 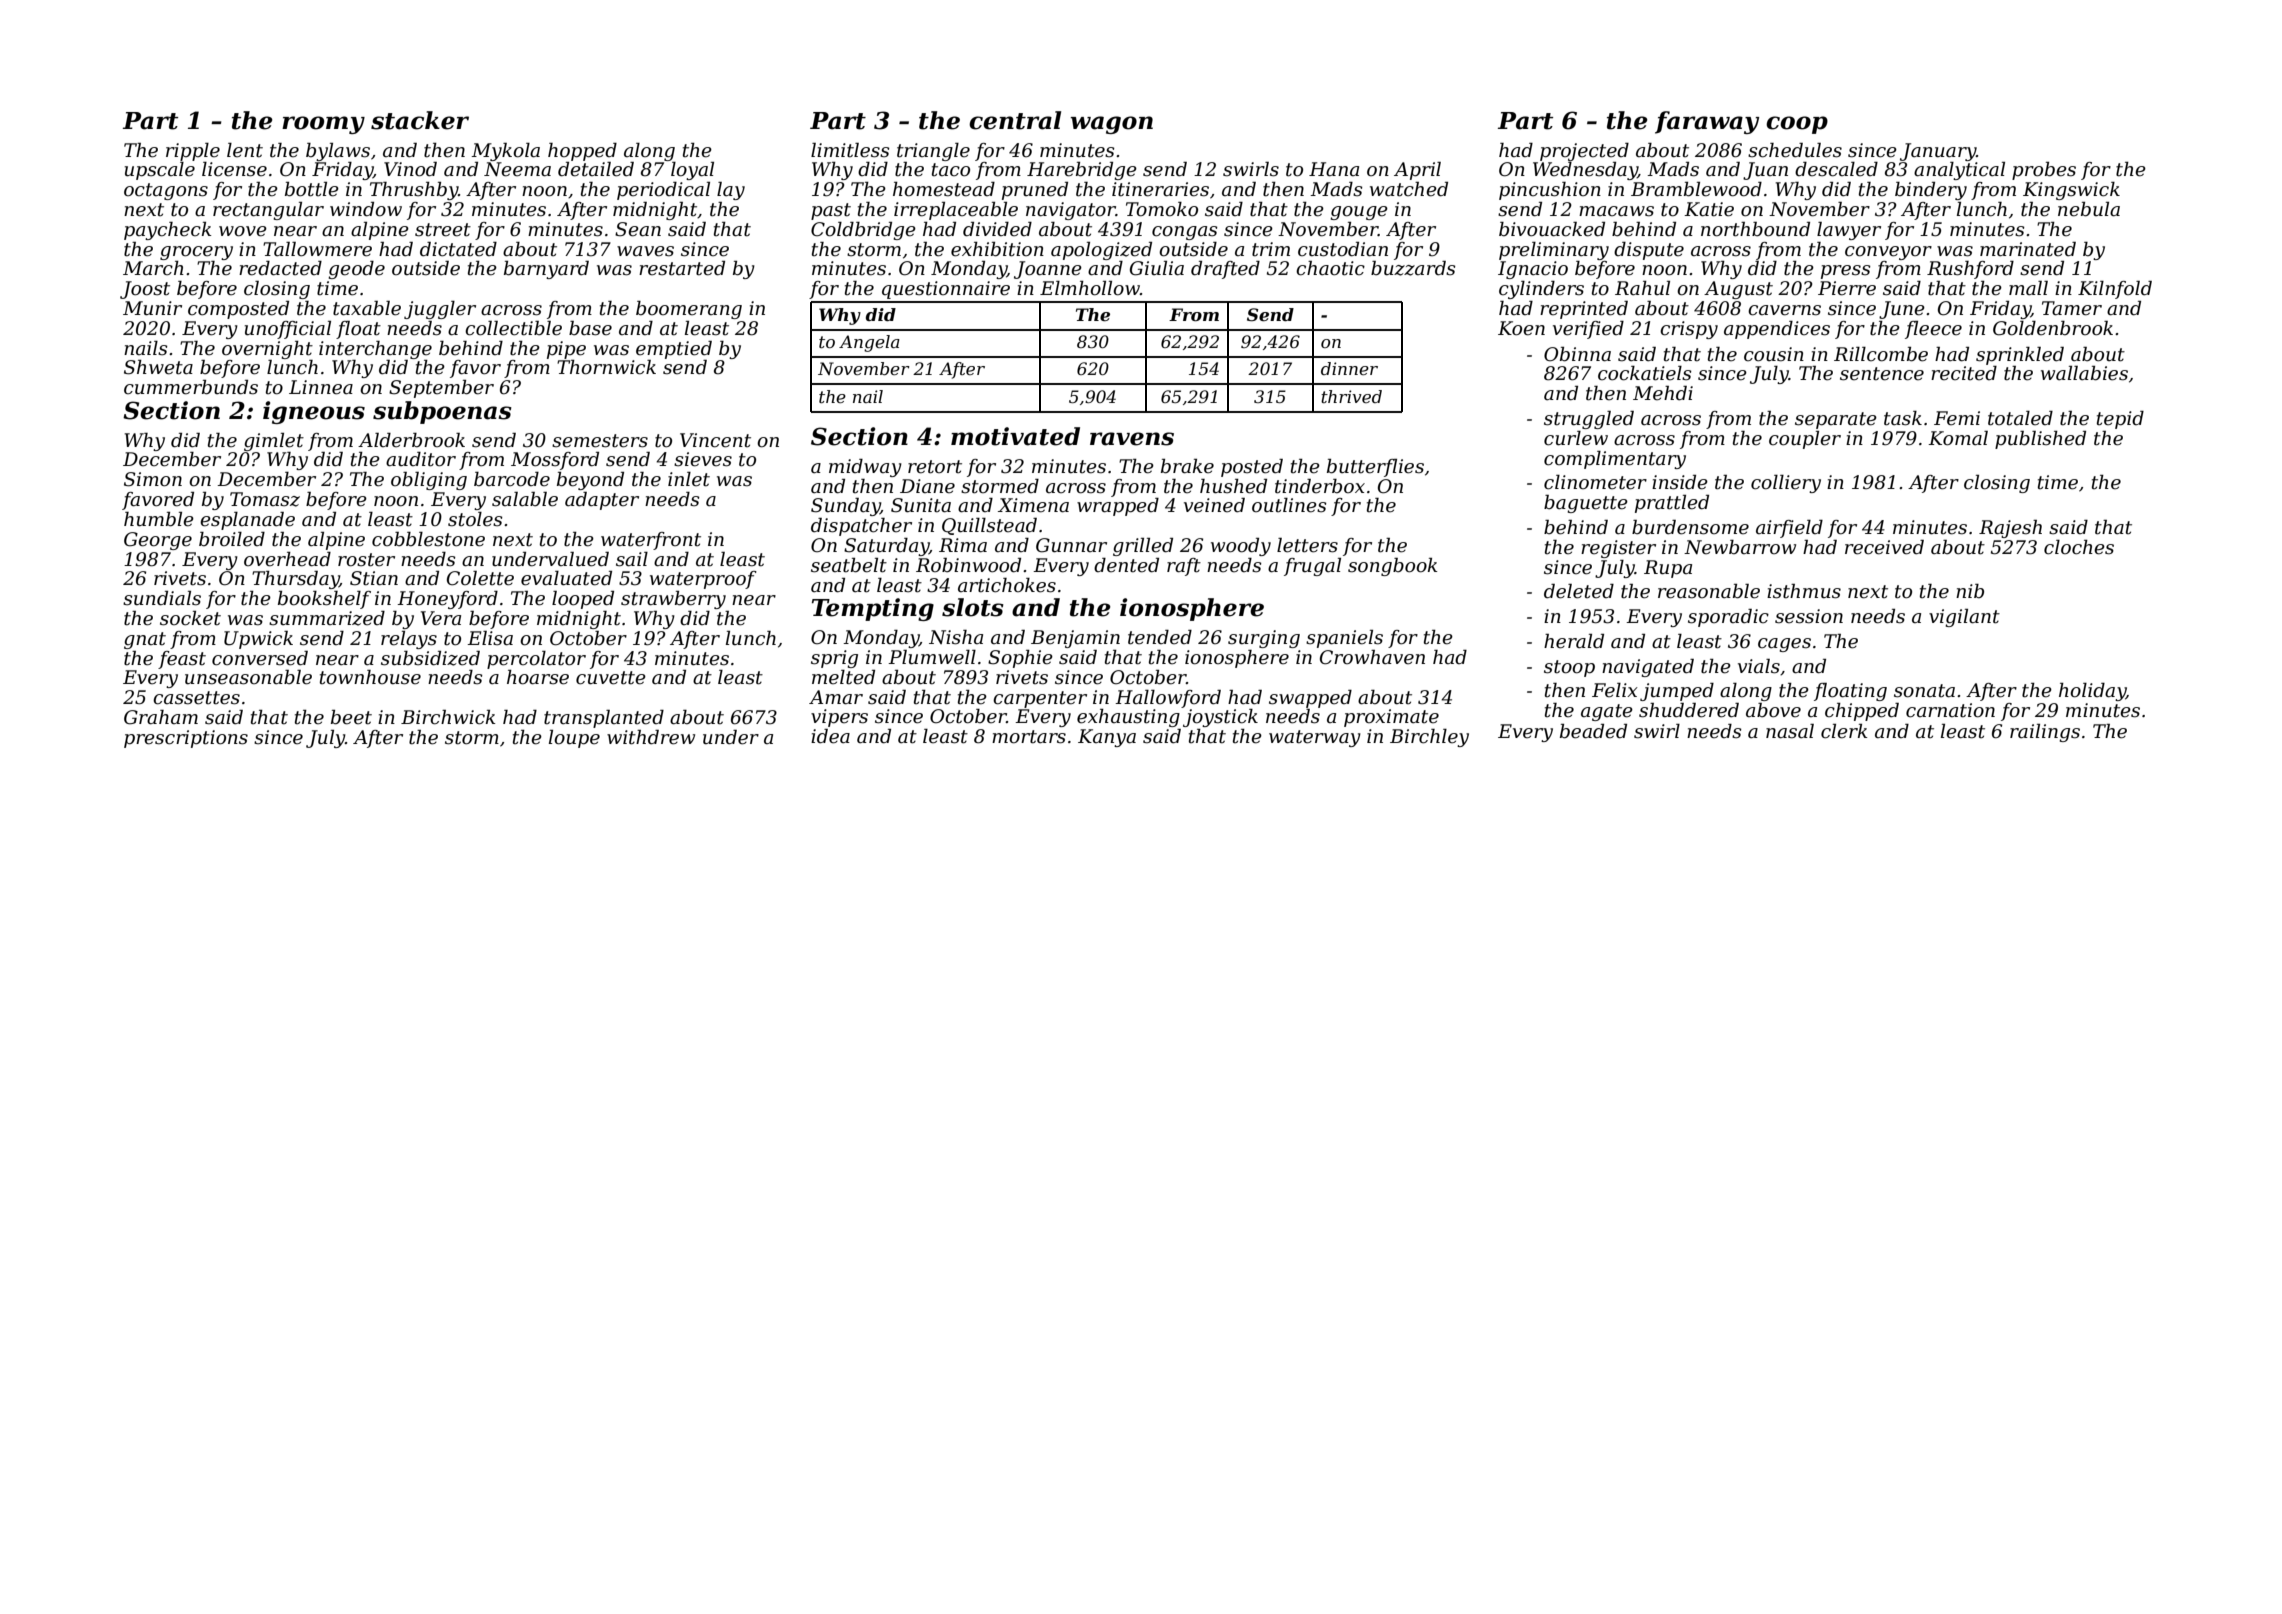 What do you see at coordinates (145, 290) in the page?
I see `Joost` at bounding box center [145, 290].
